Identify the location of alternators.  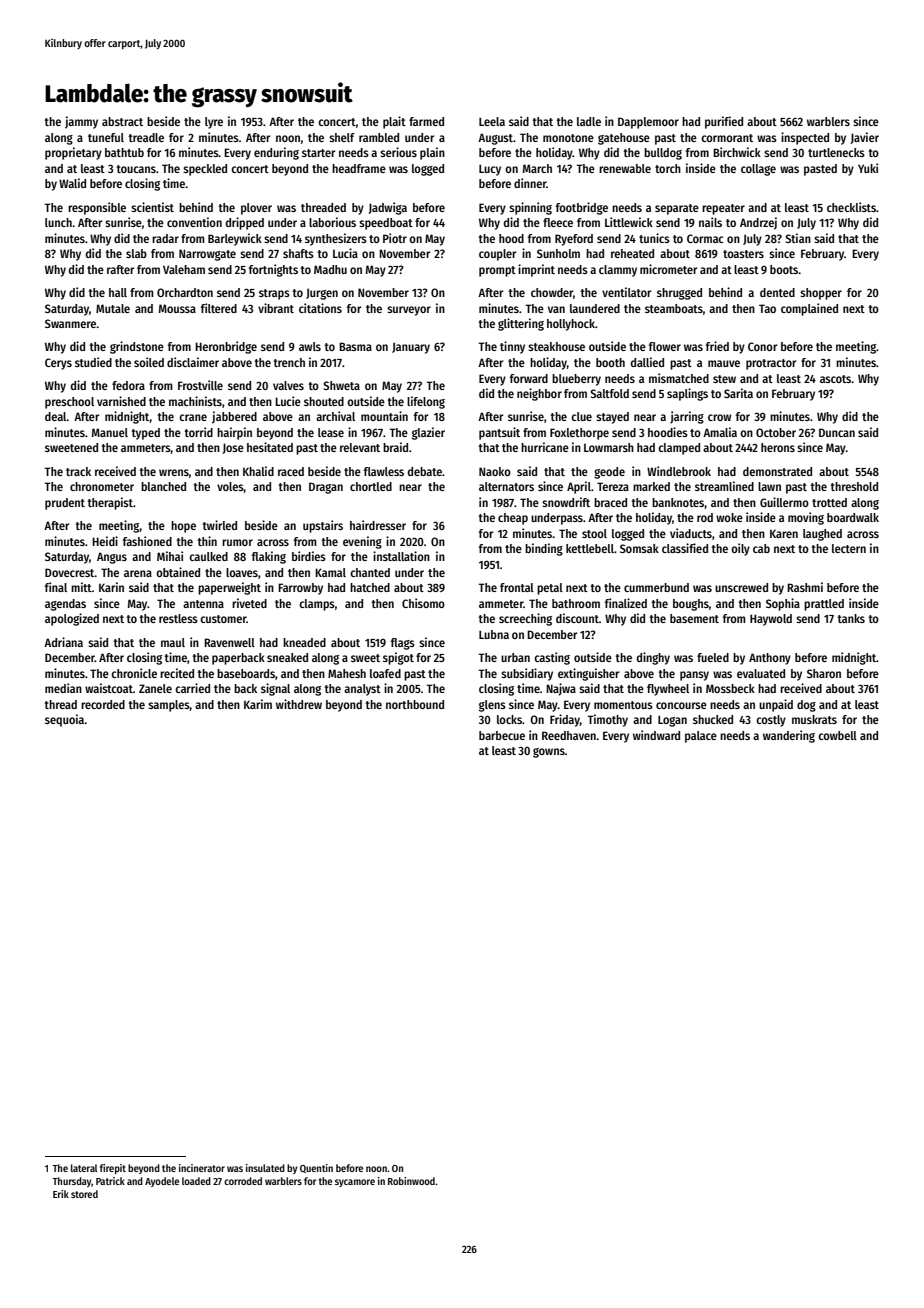
(506, 486).
